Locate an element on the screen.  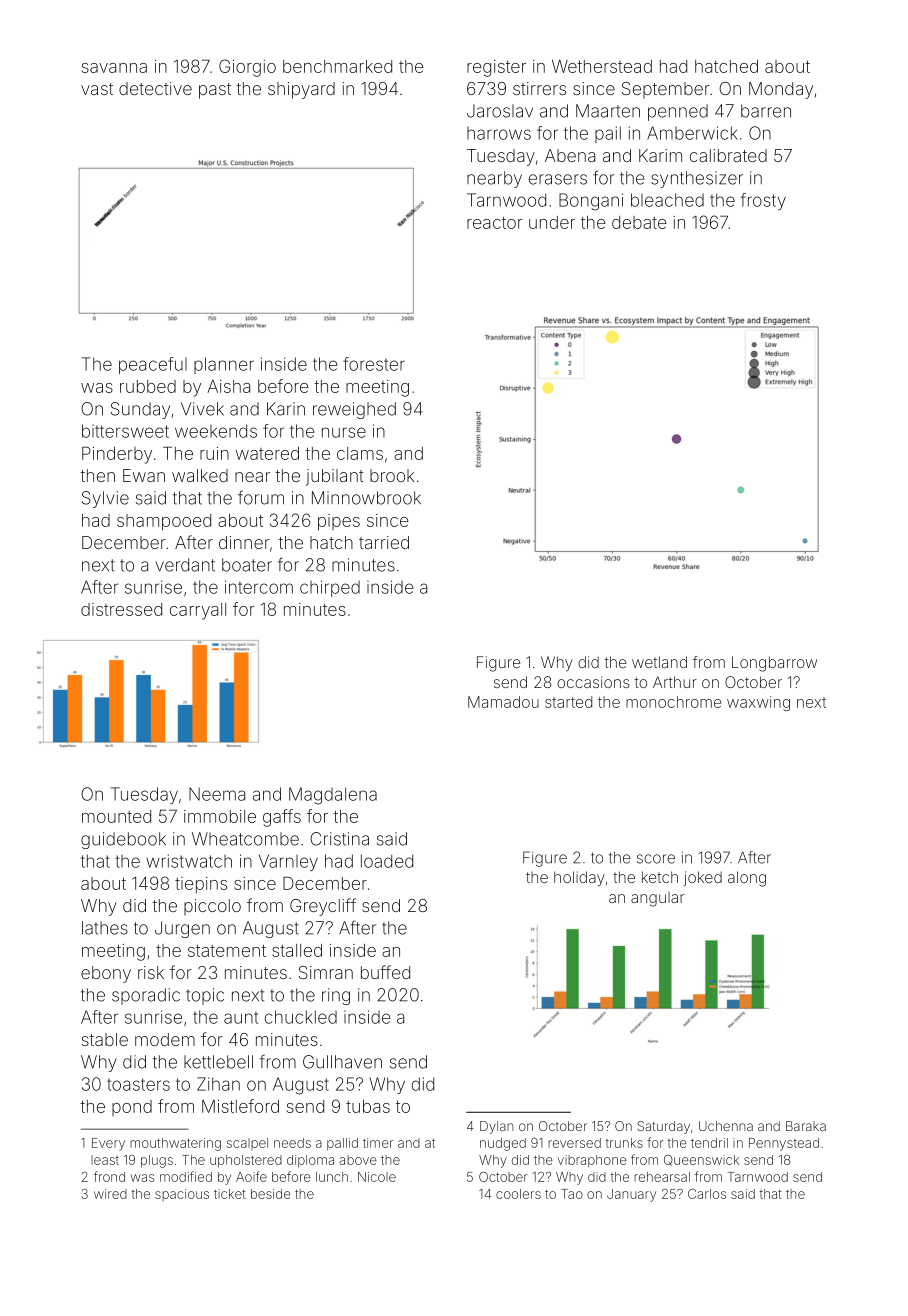
loaded is located at coordinates (387, 861).
